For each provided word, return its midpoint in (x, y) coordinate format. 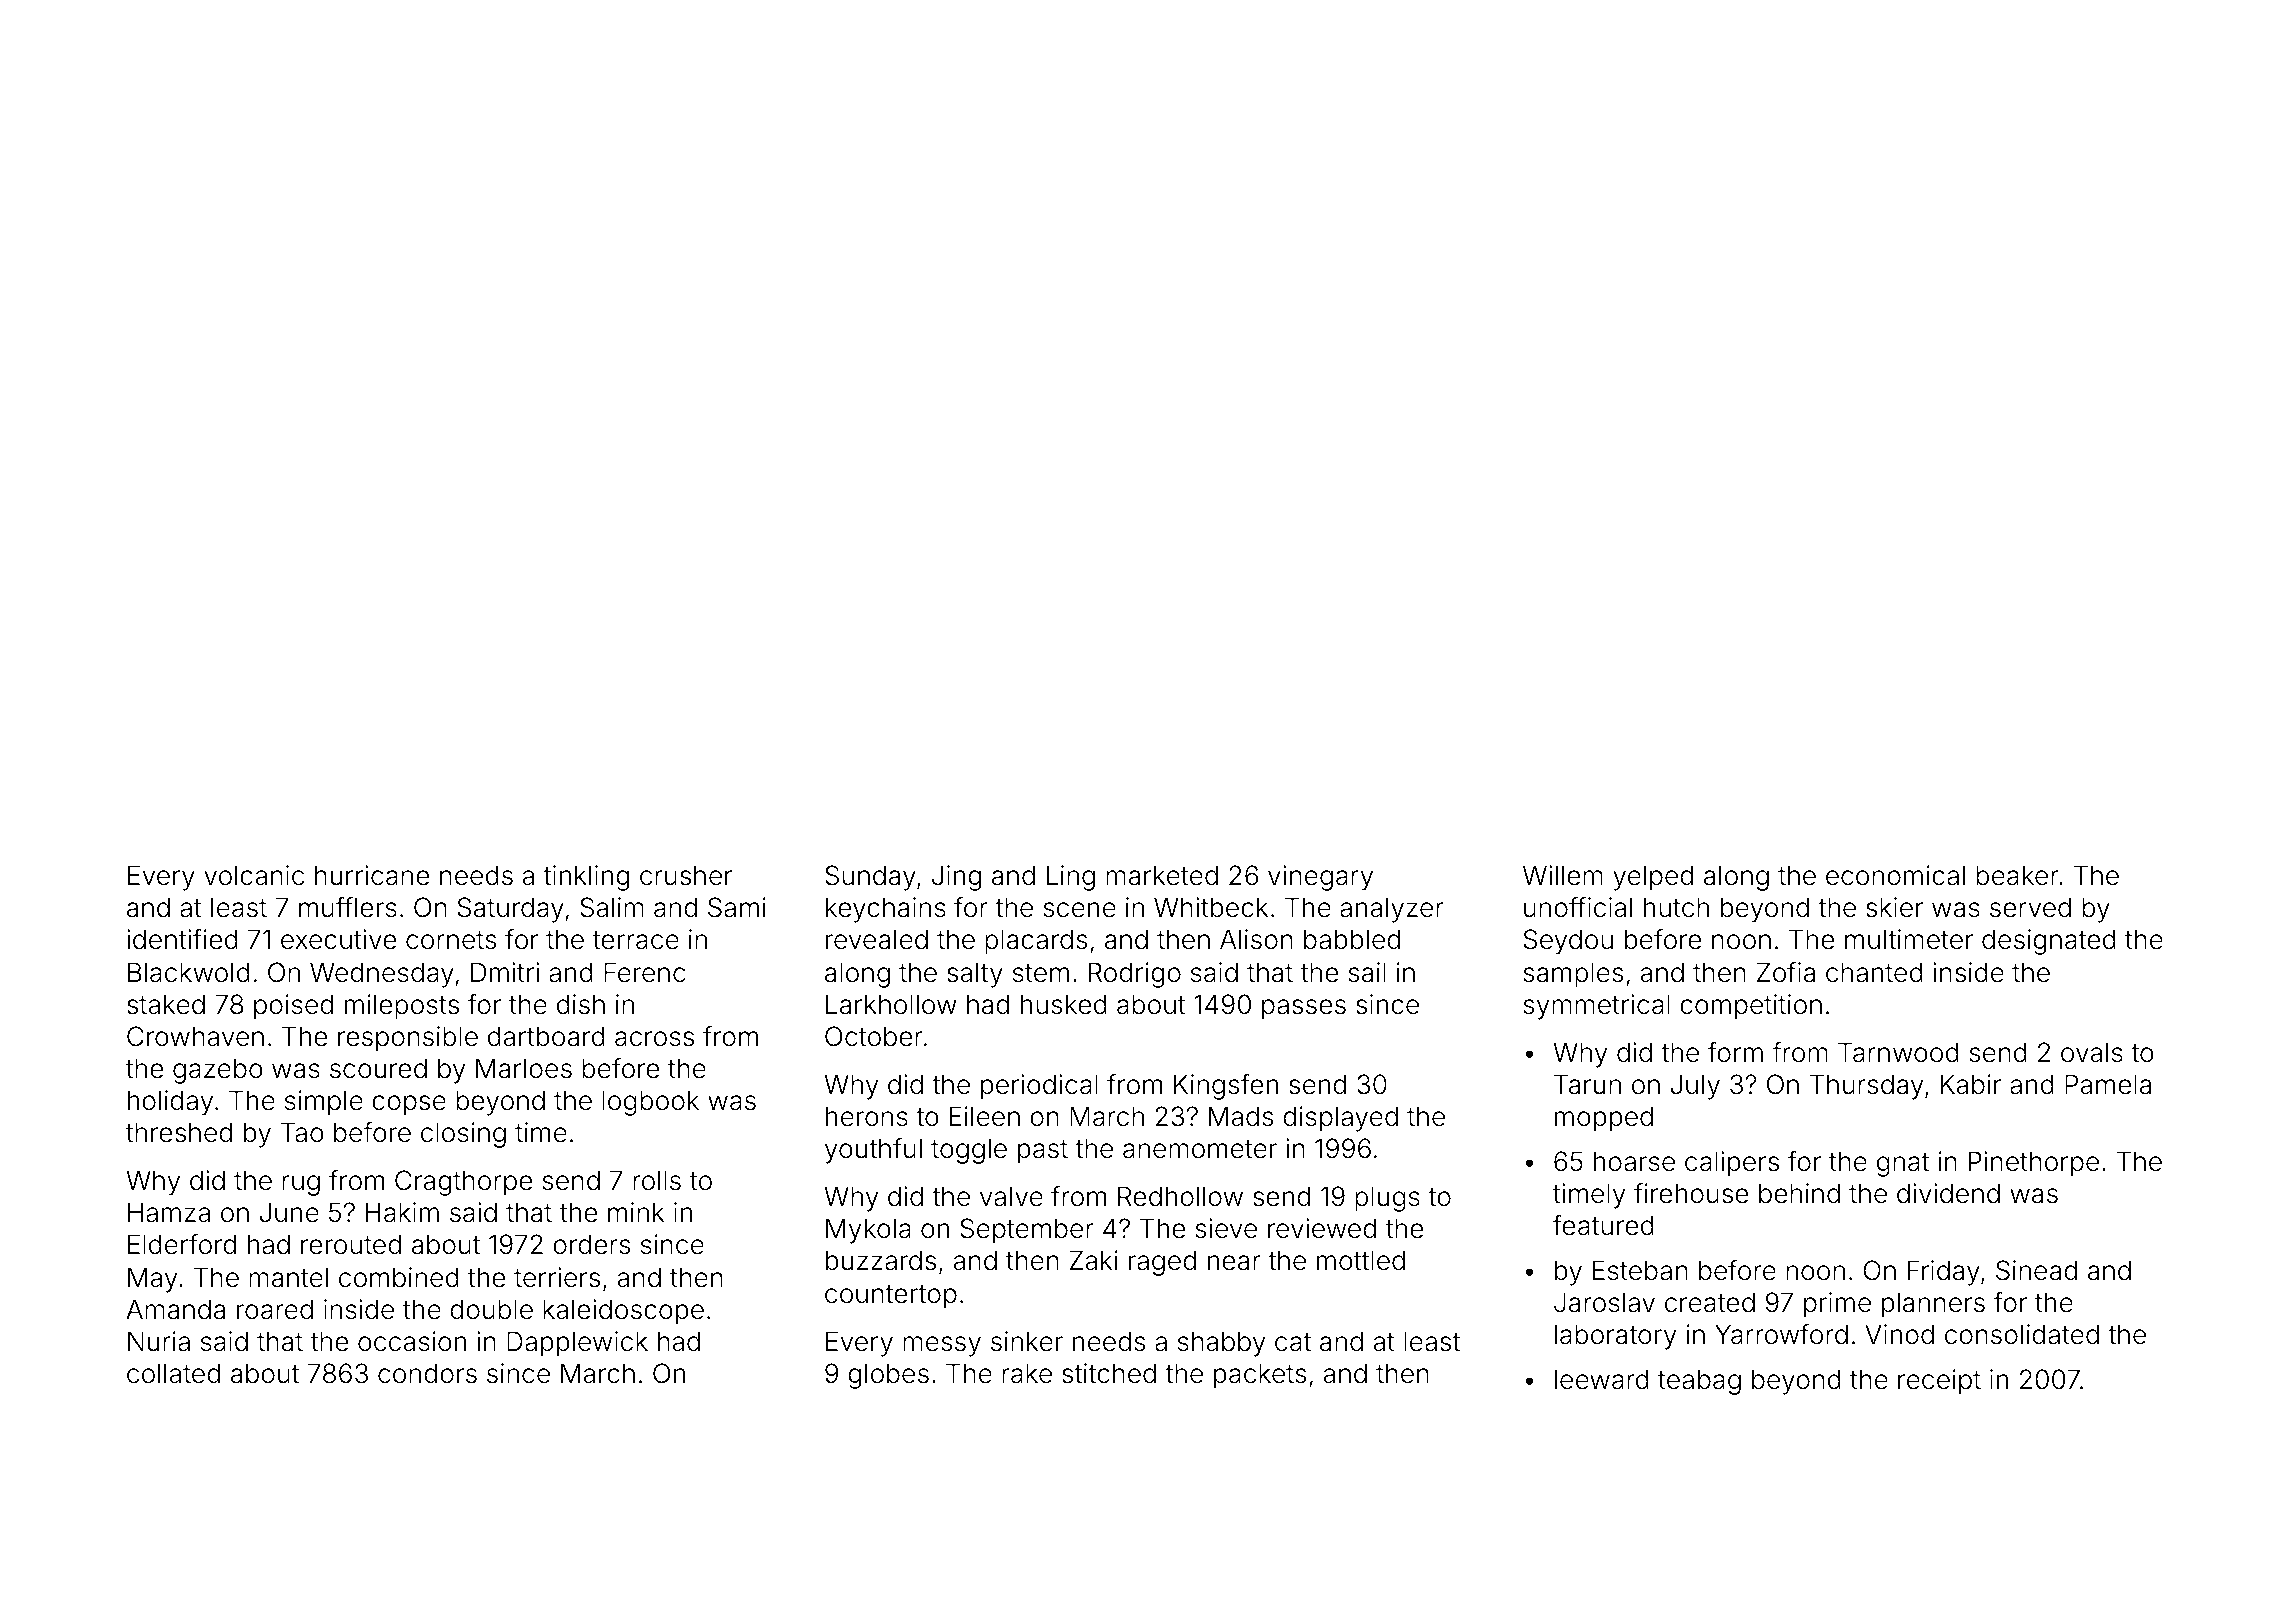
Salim (612, 907)
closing (463, 1135)
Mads (1241, 1116)
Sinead (2036, 1270)
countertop (891, 1297)
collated (173, 1373)
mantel (288, 1277)
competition (1751, 1007)
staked (166, 1004)
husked (1064, 1004)
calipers (1732, 1164)
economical (1895, 875)
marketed (1162, 875)
